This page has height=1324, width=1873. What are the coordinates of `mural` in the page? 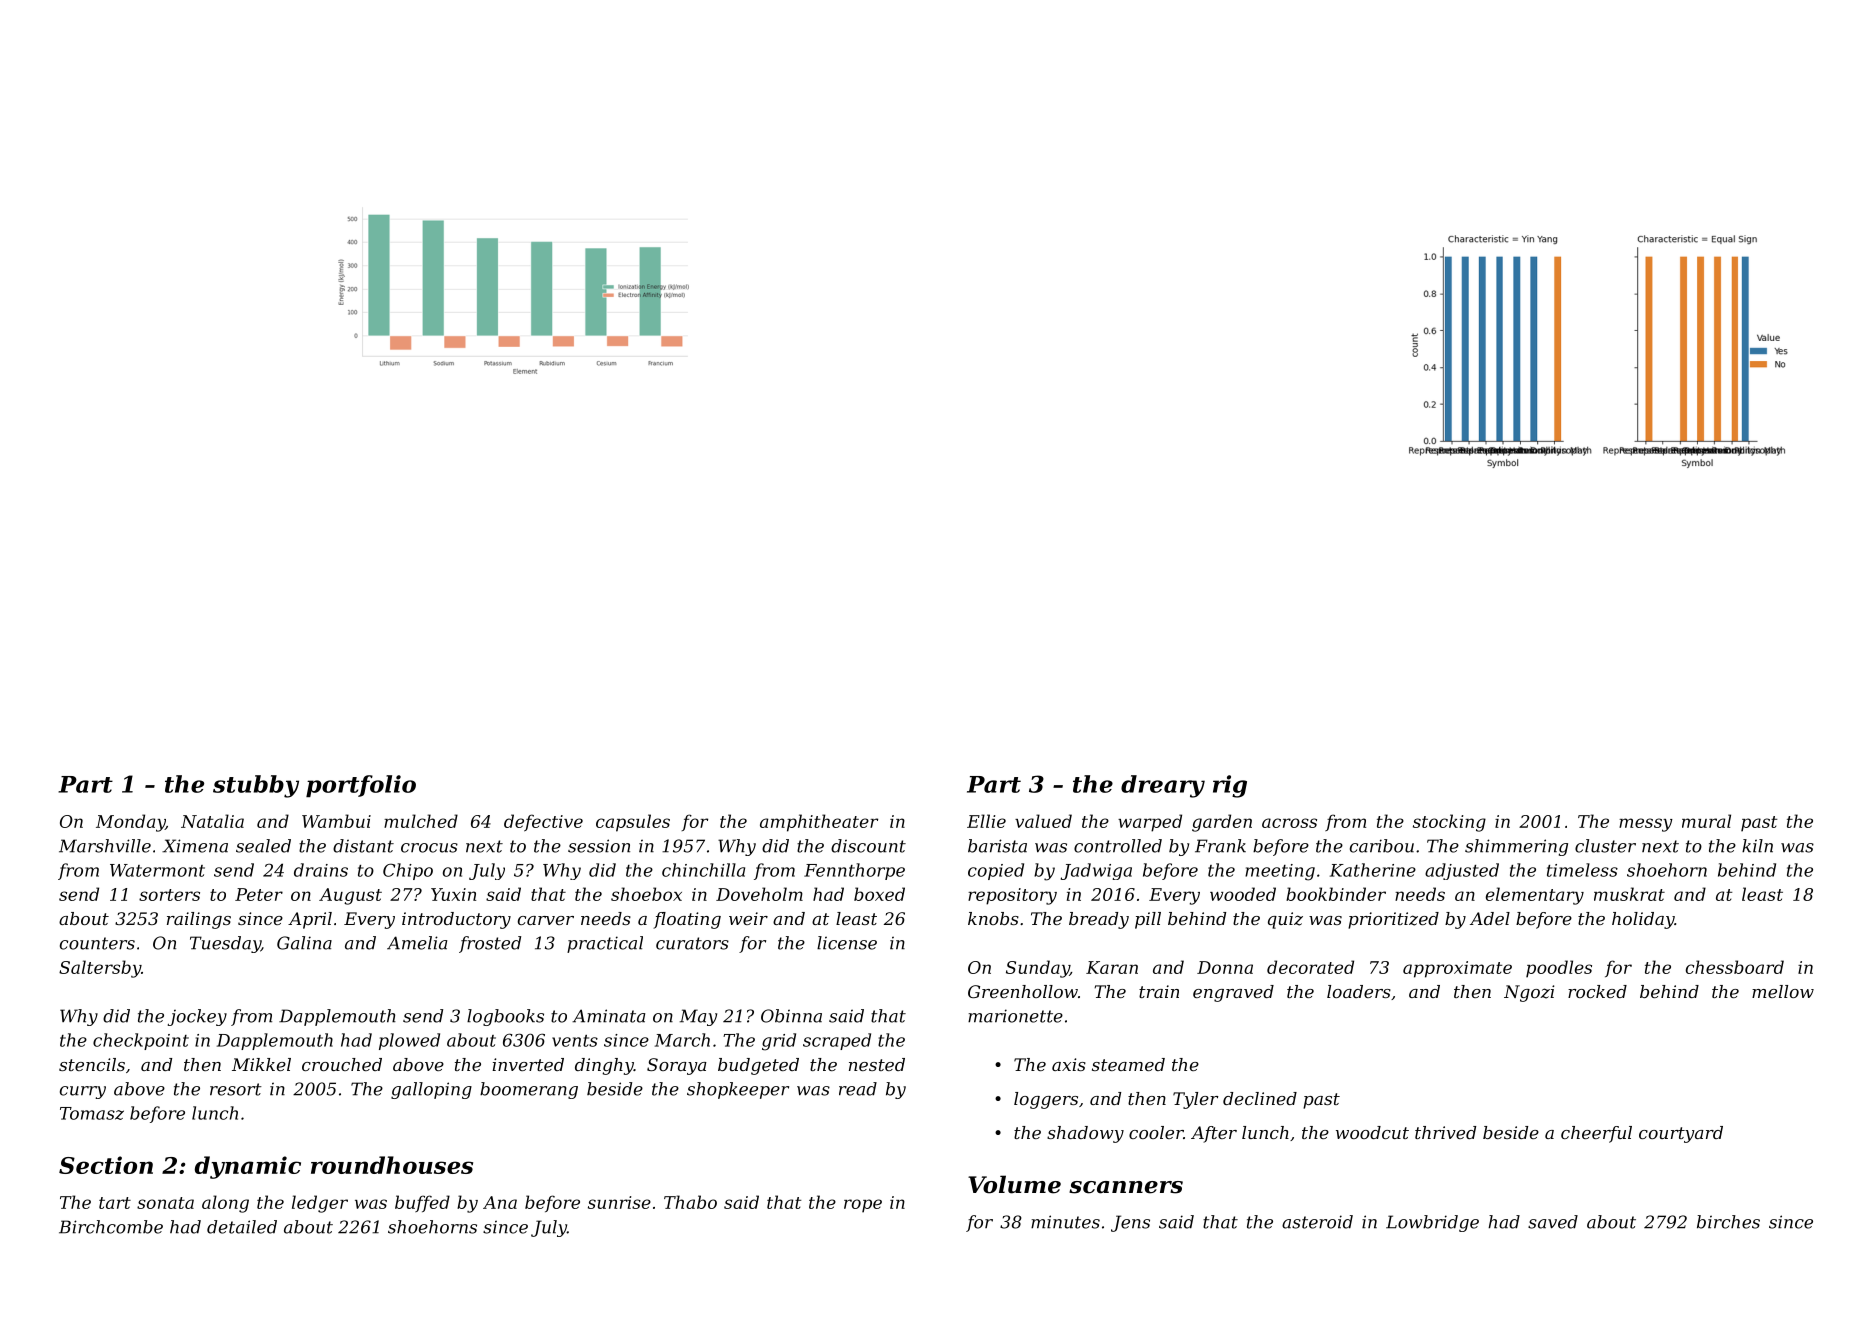 It's located at (1706, 821).
